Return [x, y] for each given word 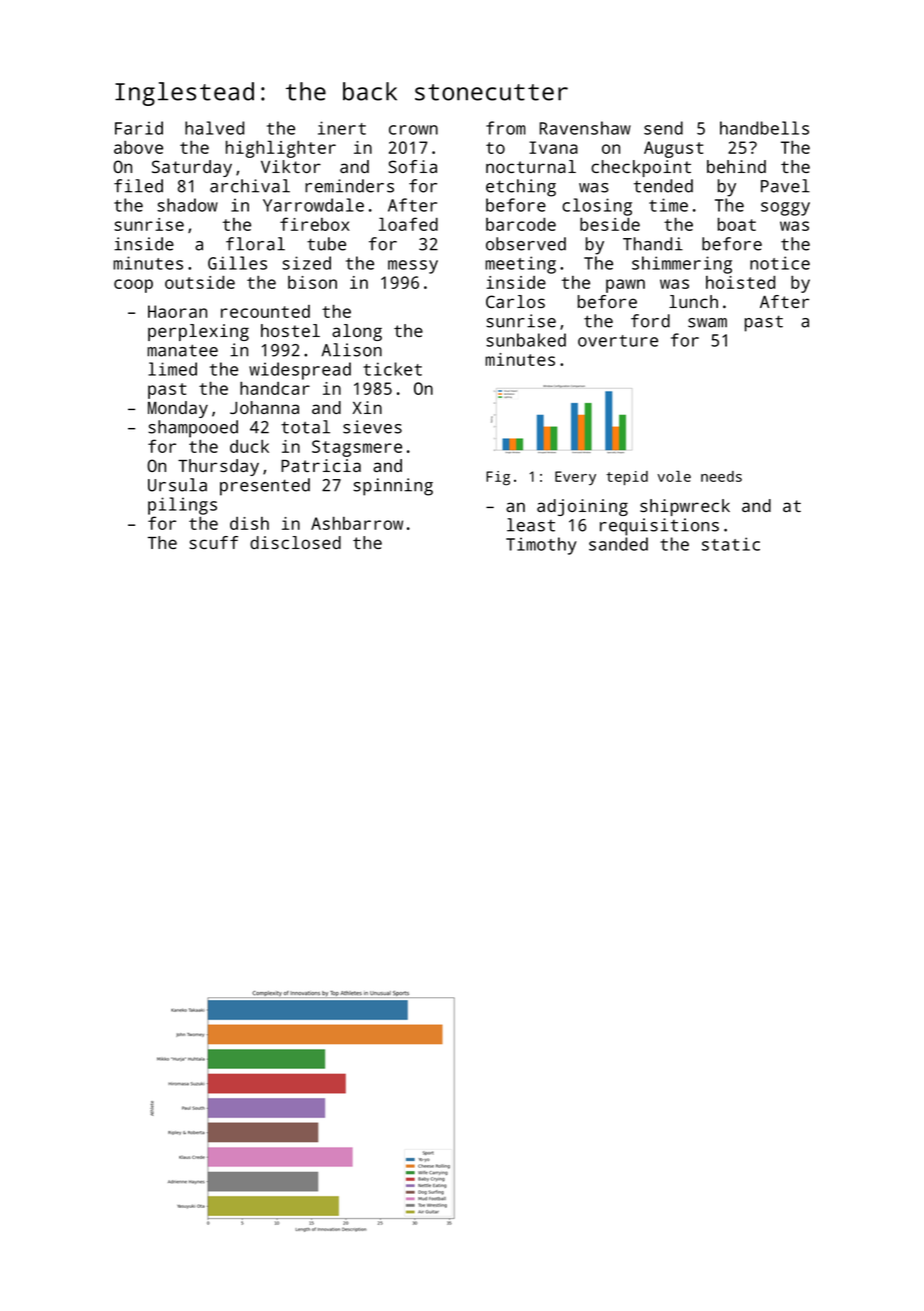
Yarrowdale [313, 205]
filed [138, 186]
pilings [182, 506]
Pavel [785, 186]
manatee [182, 350]
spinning [393, 487]
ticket [392, 369]
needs [721, 476]
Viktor [291, 166]
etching [521, 188]
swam [707, 323]
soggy [785, 209]
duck [249, 446]
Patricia [321, 465]
